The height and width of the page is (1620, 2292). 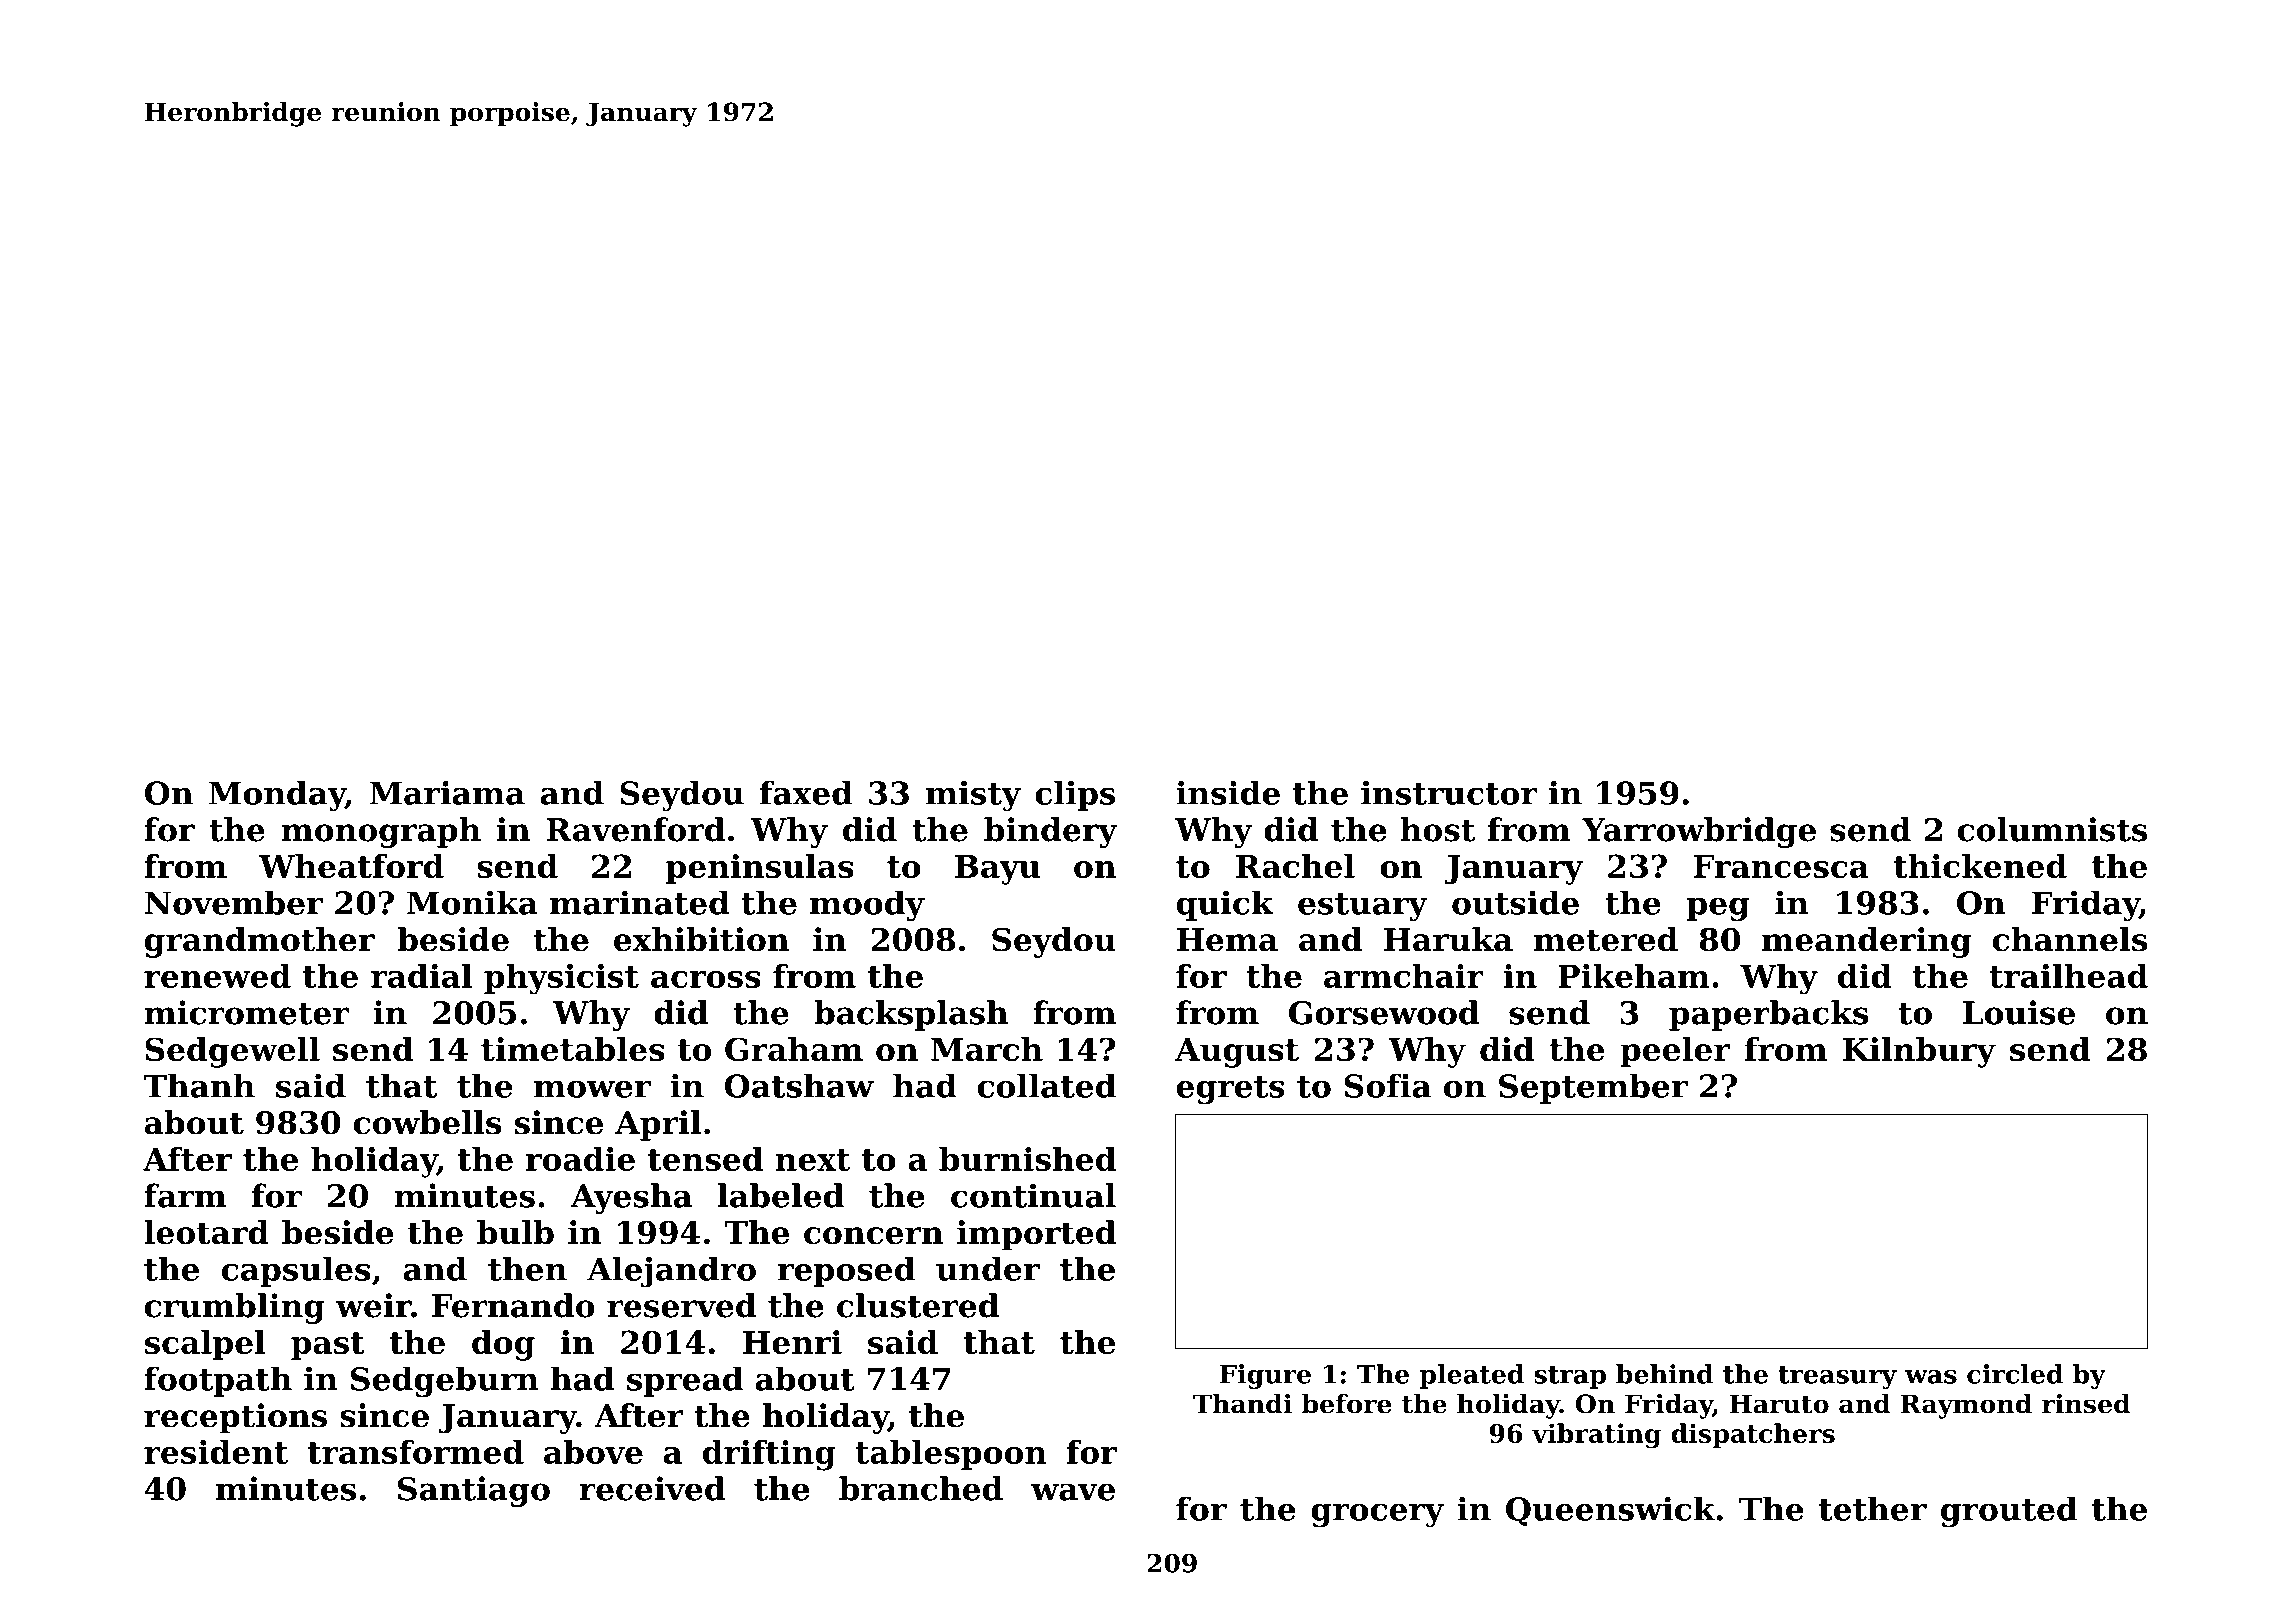 I want to click on Monday, so click(x=277, y=796).
